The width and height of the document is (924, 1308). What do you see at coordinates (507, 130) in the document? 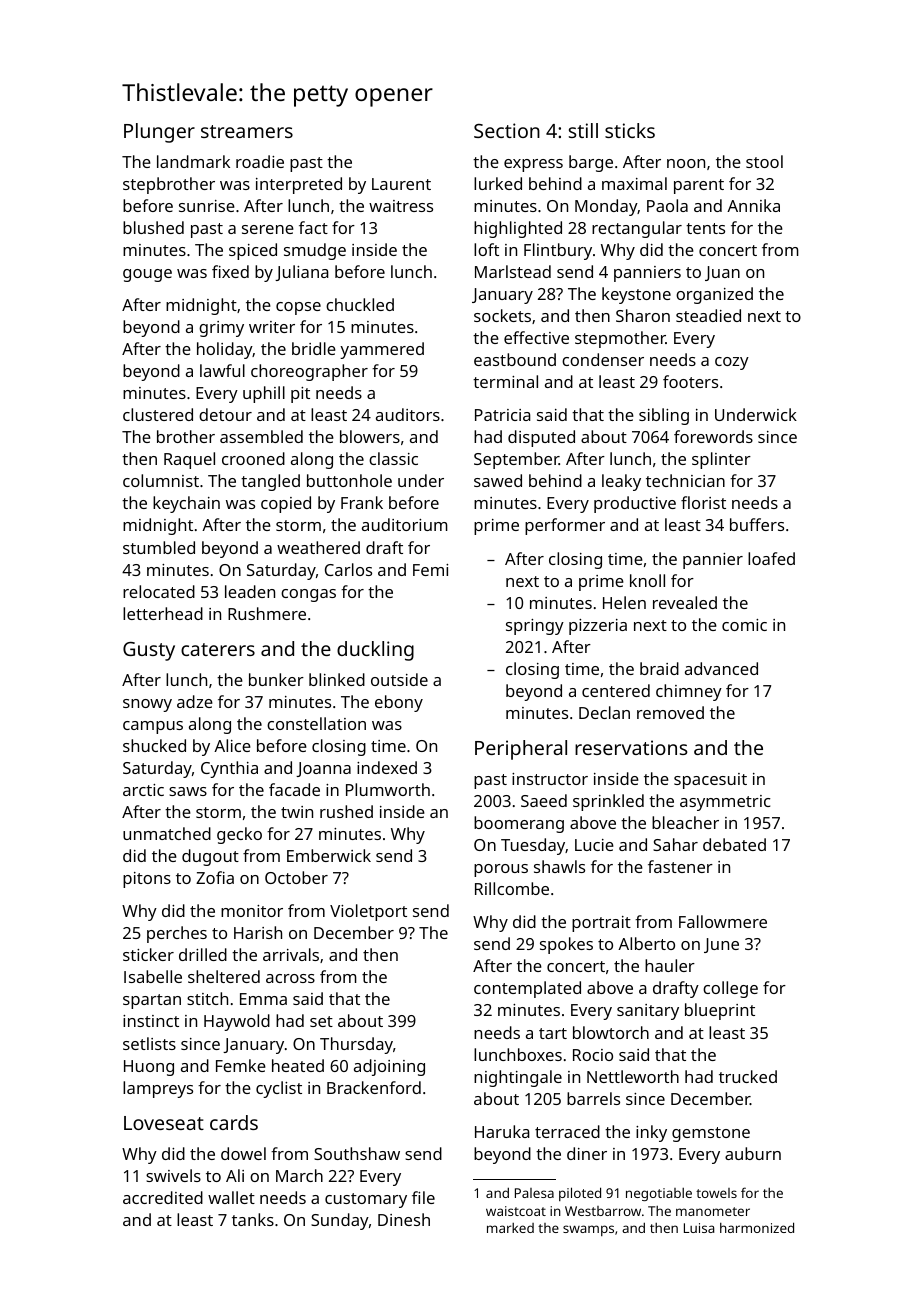
I see `Section` at bounding box center [507, 130].
